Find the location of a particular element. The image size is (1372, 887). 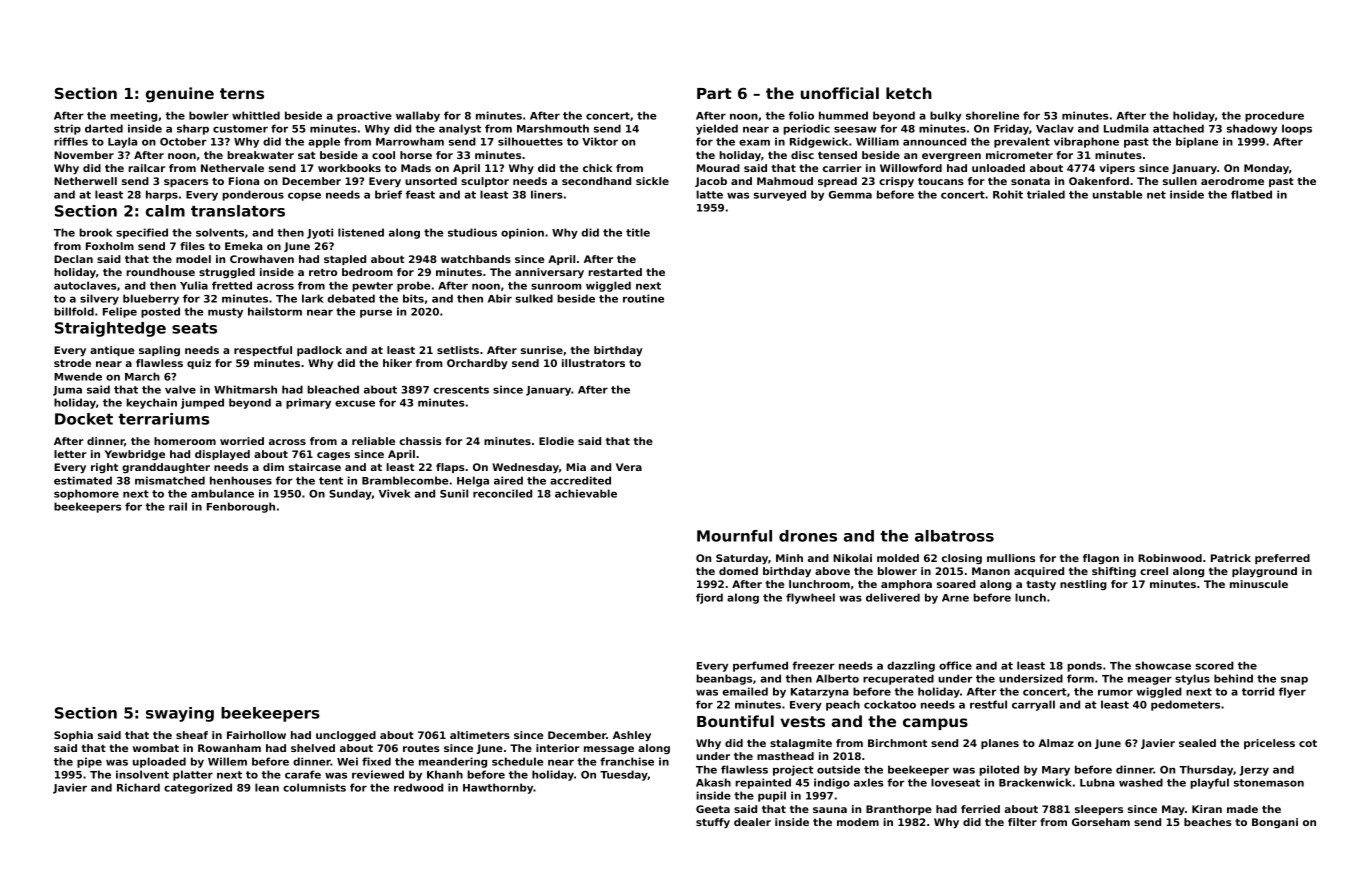

sophomore is located at coordinates (86, 494).
